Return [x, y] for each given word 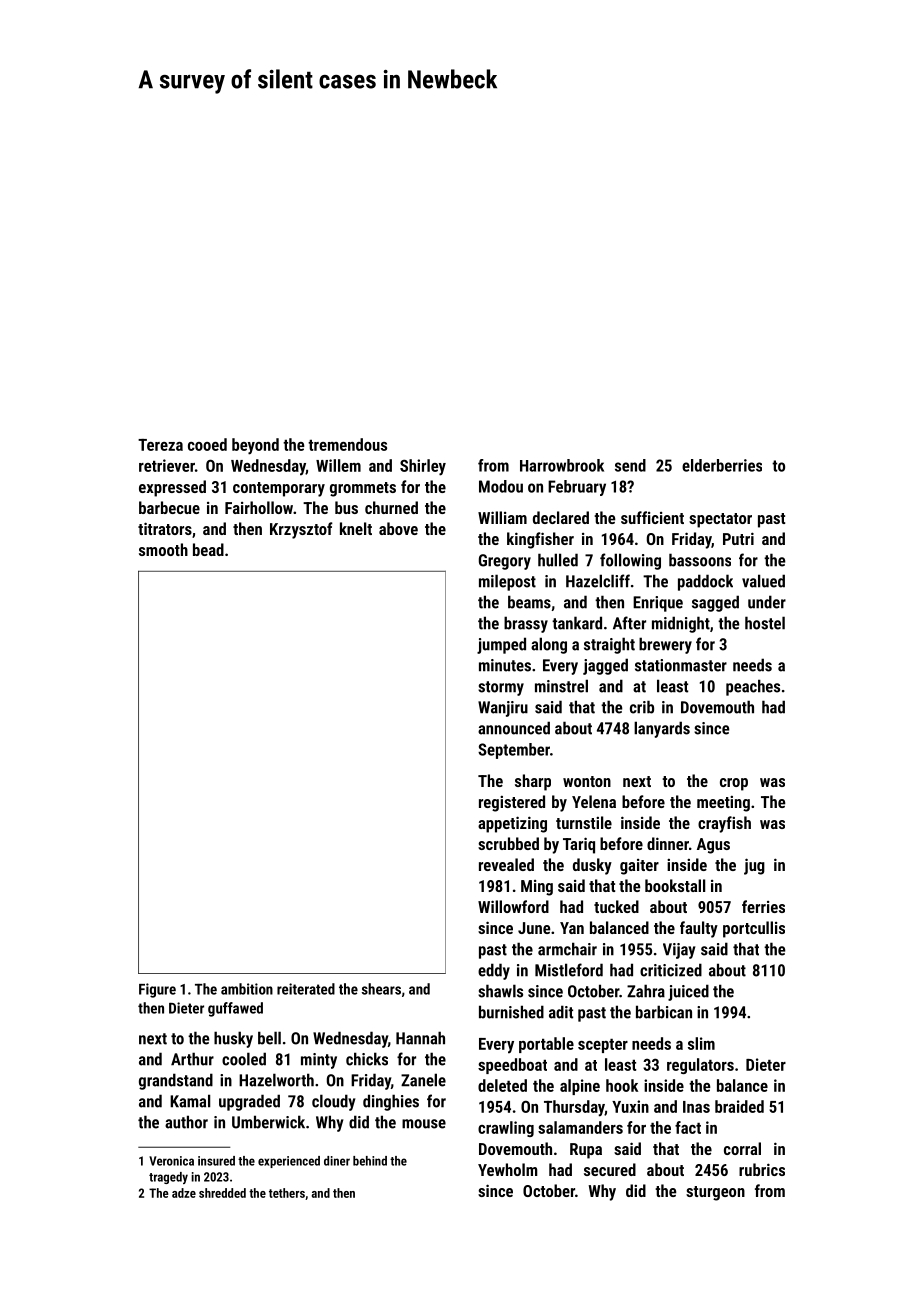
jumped [501, 645]
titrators [165, 528]
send [630, 465]
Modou [501, 486]
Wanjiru [503, 709]
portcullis [754, 929]
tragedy [168, 1178]
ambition [247, 989]
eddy [494, 971]
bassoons [700, 560]
